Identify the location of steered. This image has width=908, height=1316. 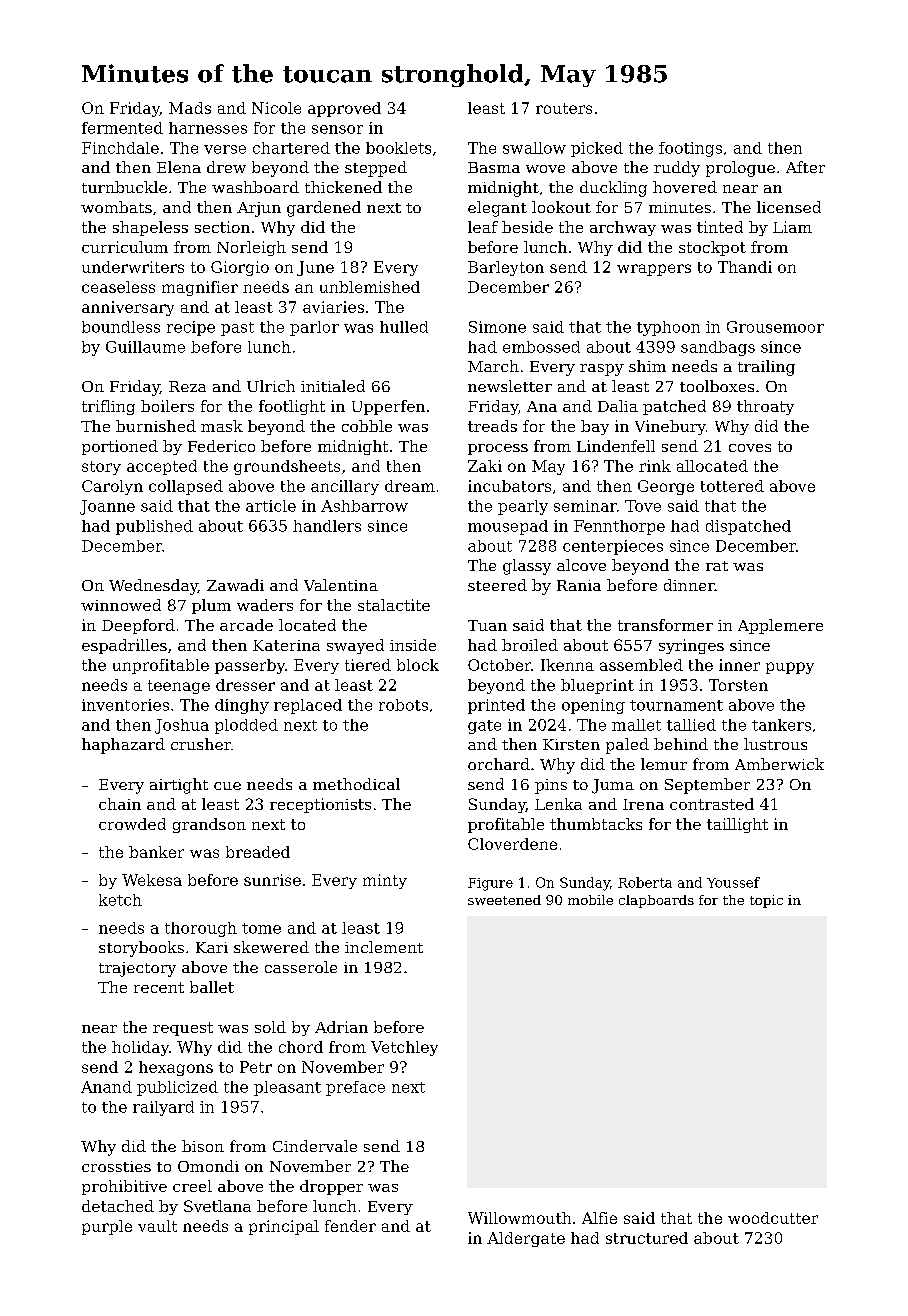
(497, 585).
